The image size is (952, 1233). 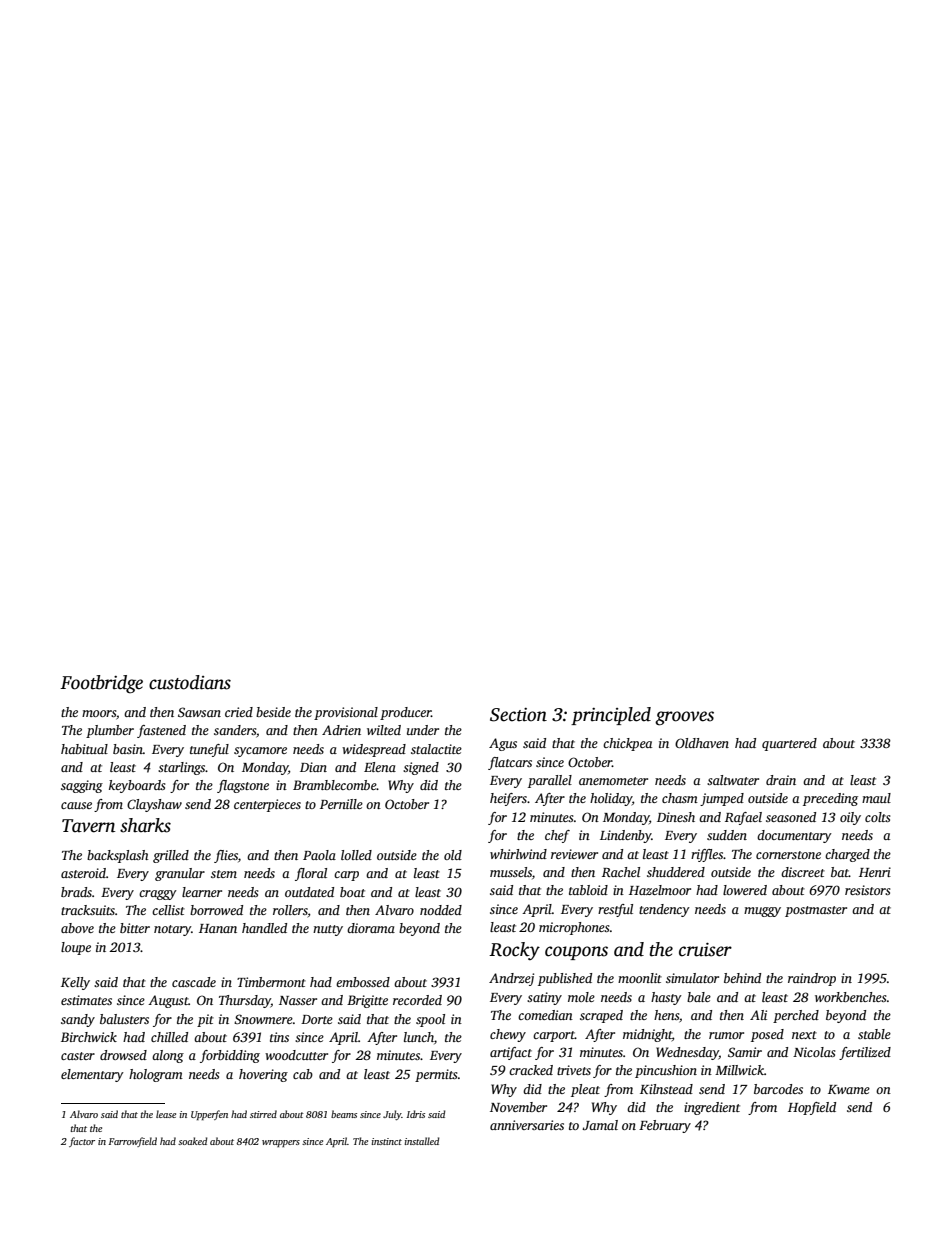 What do you see at coordinates (510, 763) in the image?
I see `flatcars` at bounding box center [510, 763].
